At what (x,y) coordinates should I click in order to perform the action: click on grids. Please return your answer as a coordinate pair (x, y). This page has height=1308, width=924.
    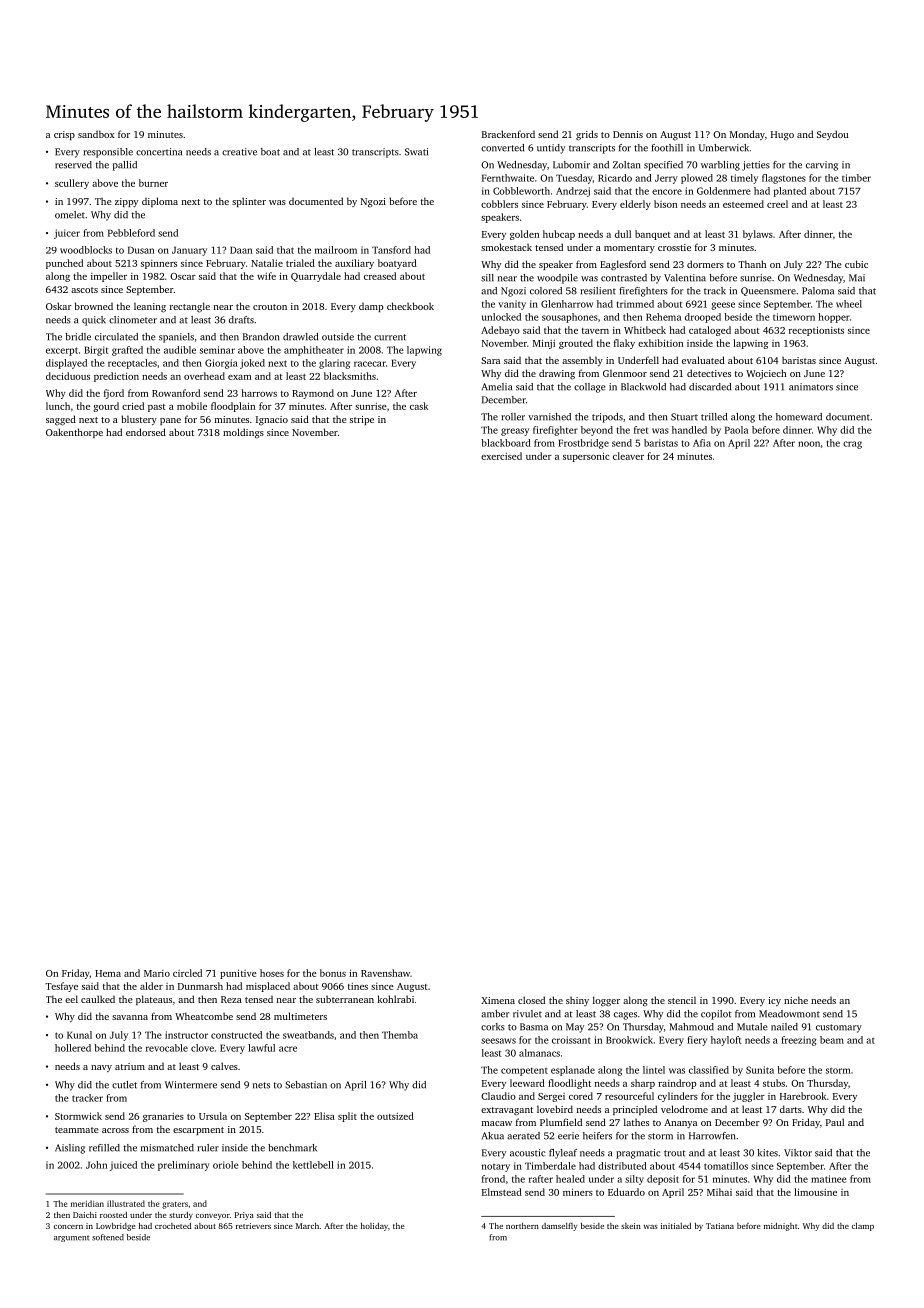
    Looking at the image, I should click on (587, 135).
